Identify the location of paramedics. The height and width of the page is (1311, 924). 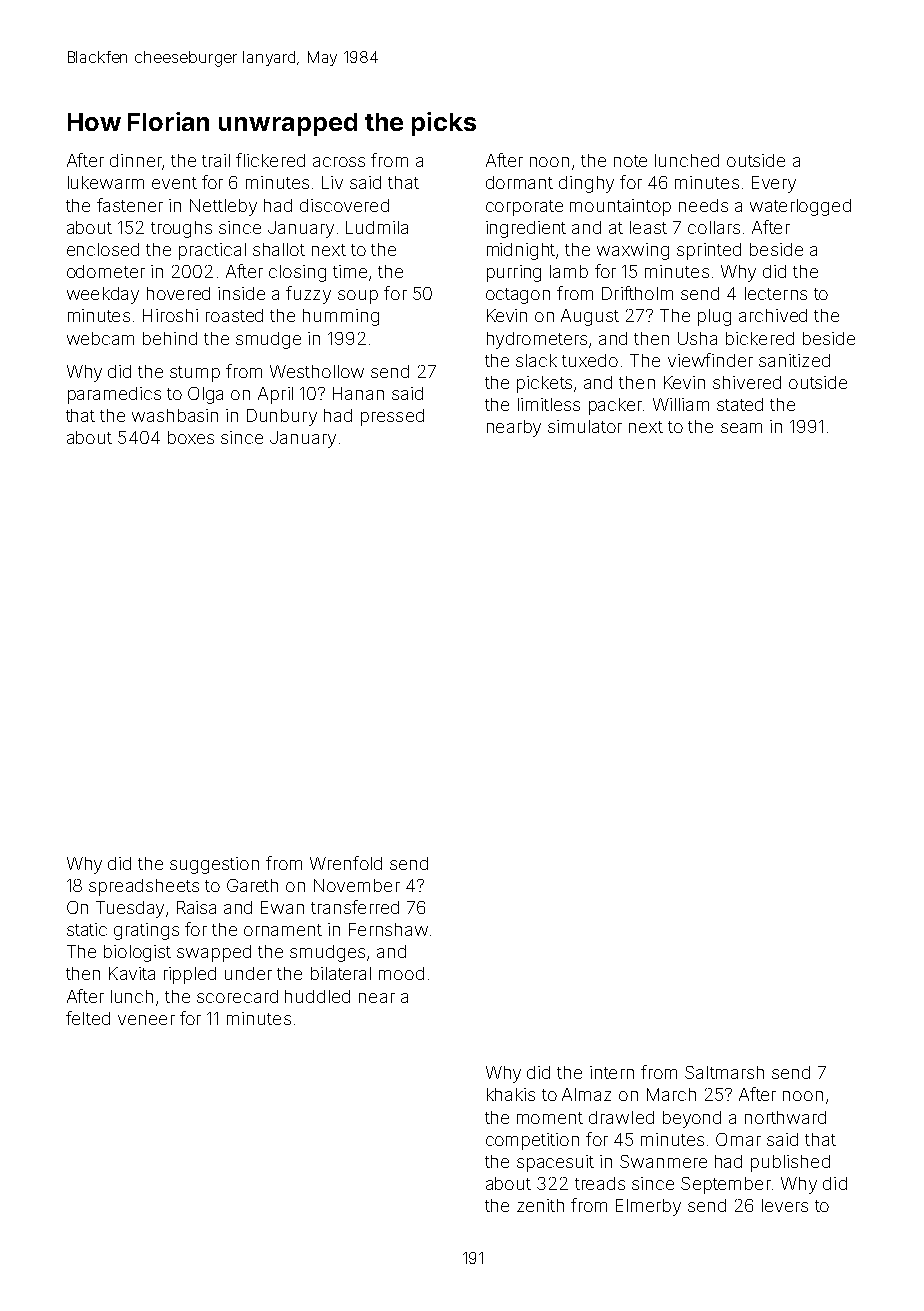
(114, 395).
